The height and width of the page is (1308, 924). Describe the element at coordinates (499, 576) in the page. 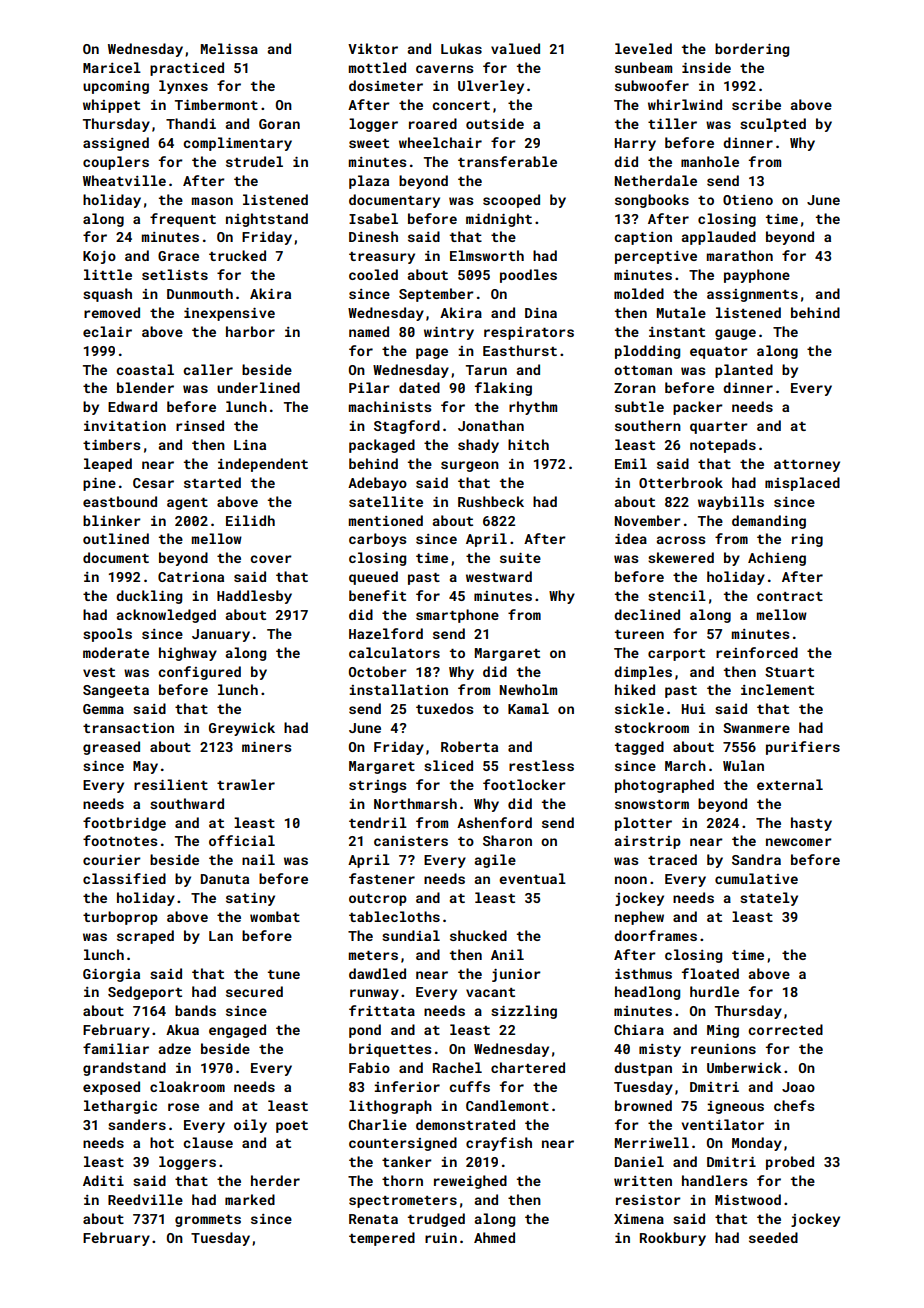

I see `westward` at that location.
